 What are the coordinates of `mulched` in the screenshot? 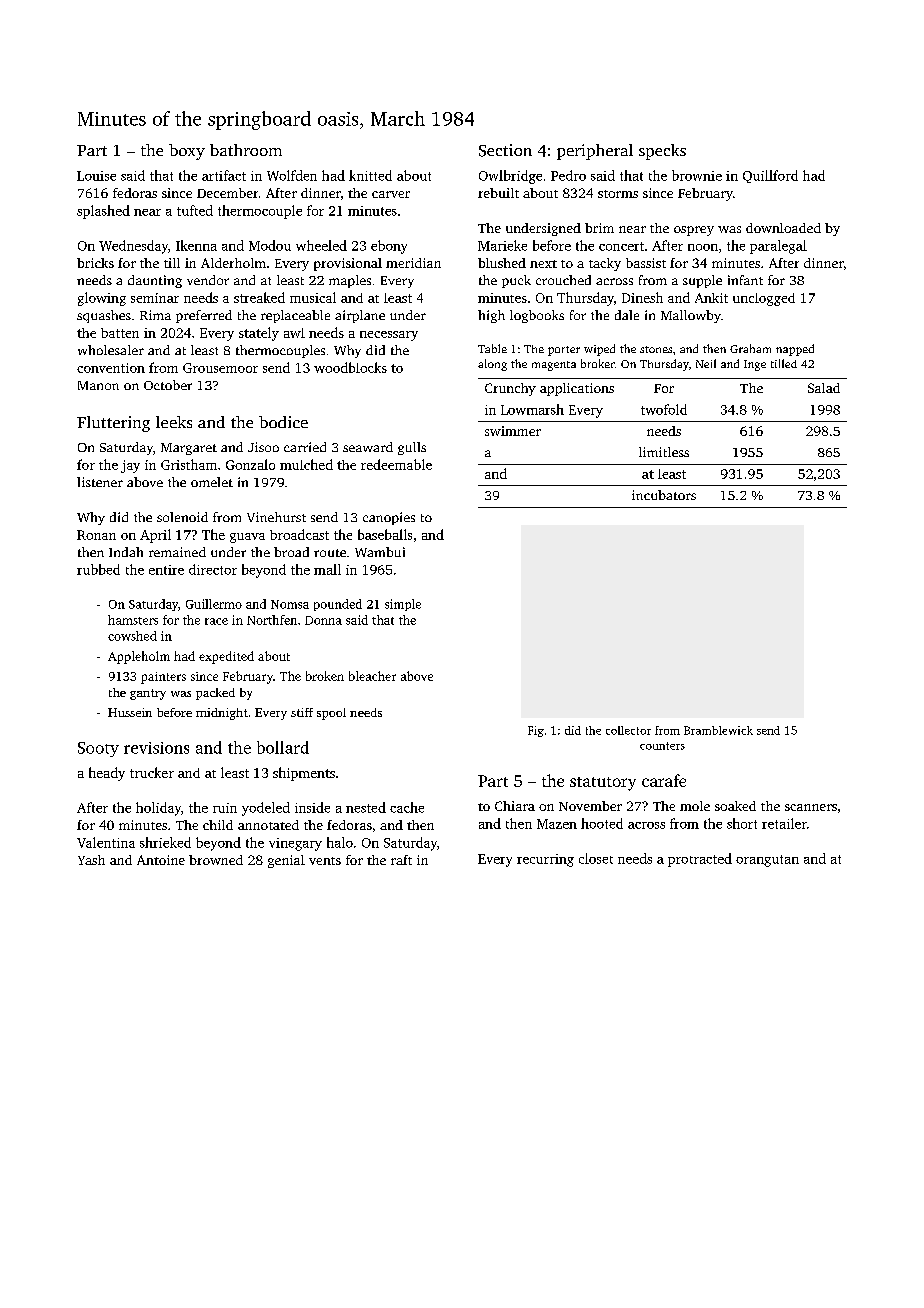 It's located at (306, 464).
